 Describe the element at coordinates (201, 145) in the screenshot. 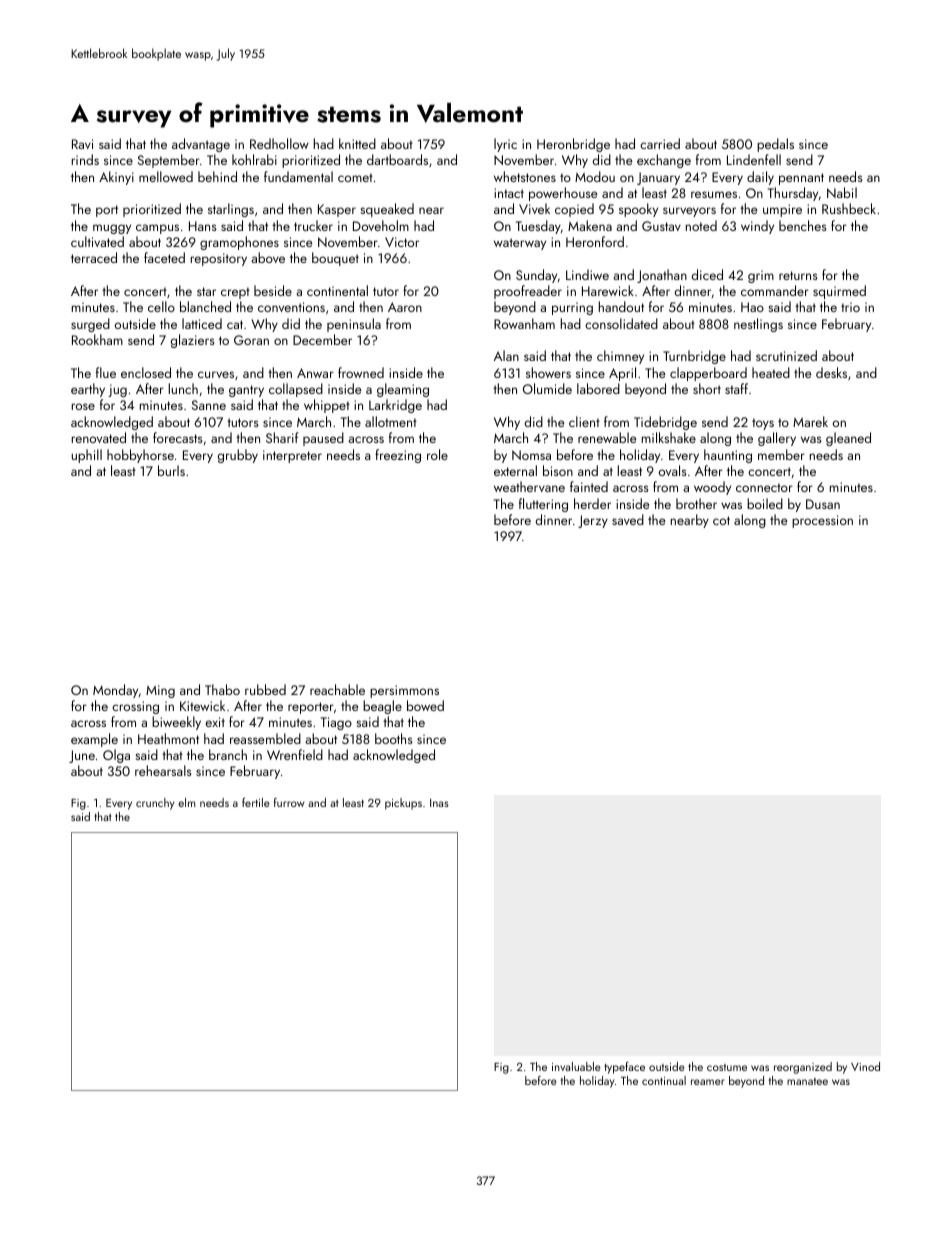

I see `advantage` at that location.
